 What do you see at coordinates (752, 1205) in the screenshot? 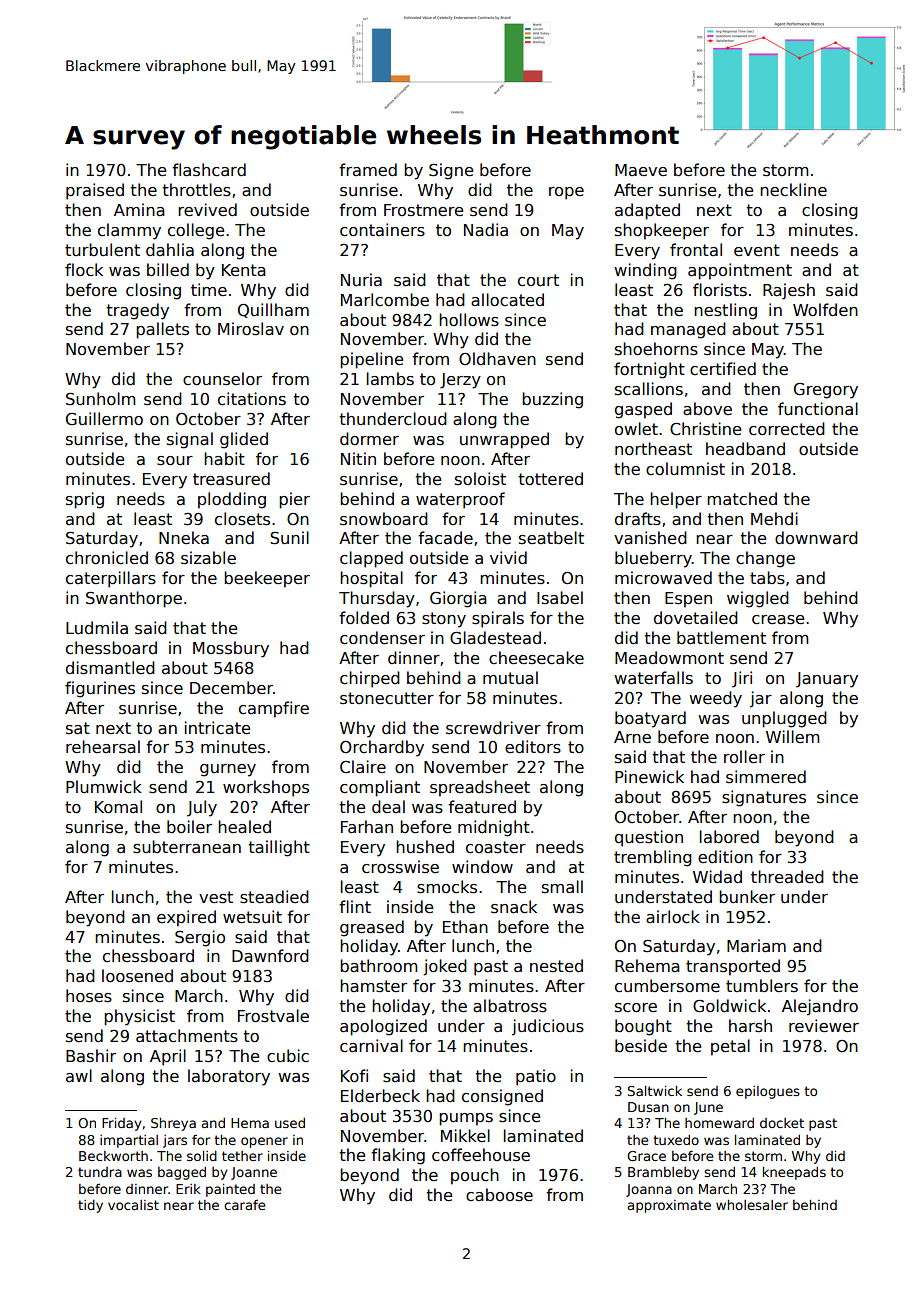
I see `wholesaler` at bounding box center [752, 1205].
